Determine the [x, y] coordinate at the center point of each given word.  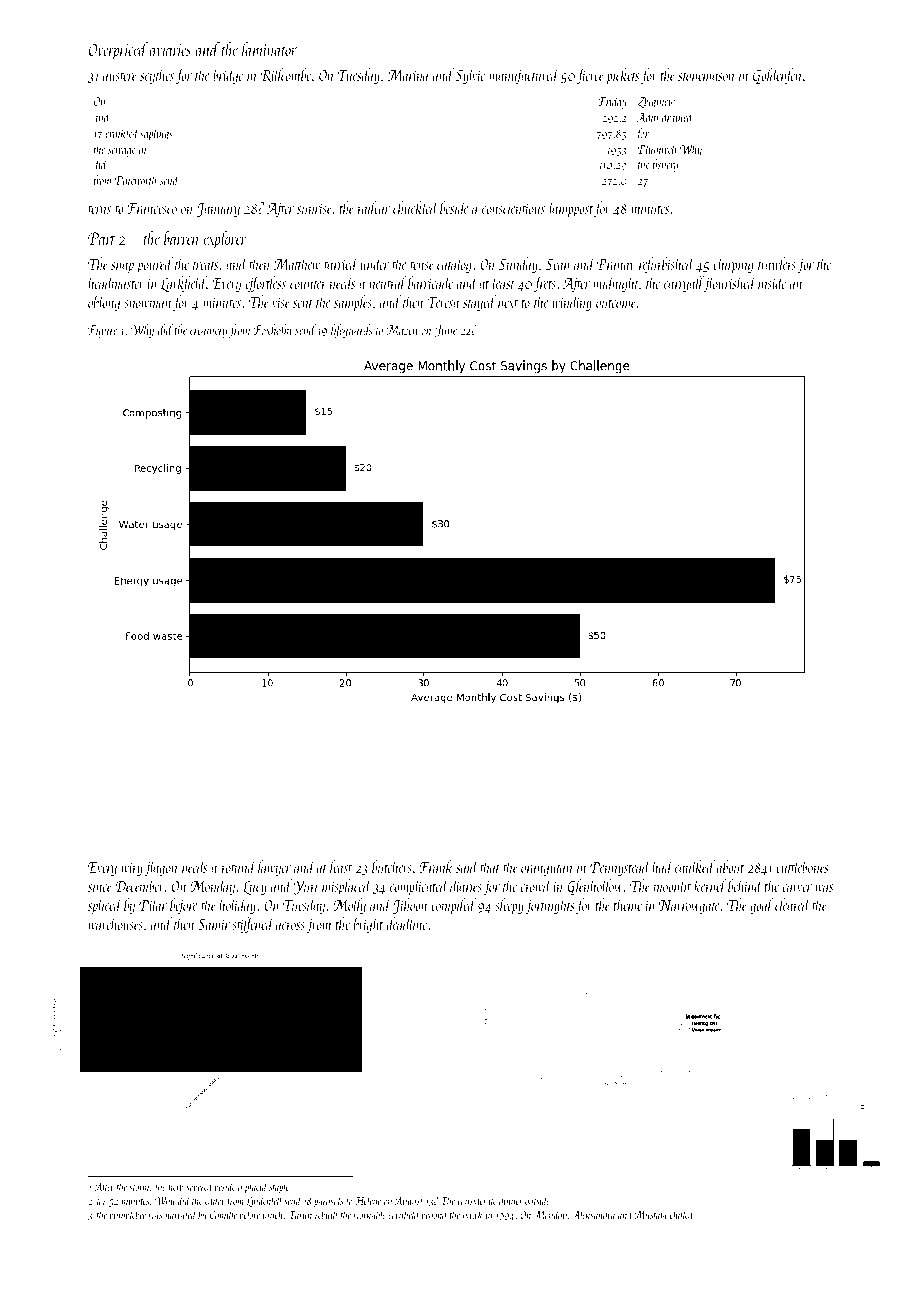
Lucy [255, 888]
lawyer [274, 868]
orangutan [547, 870]
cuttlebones [802, 866]
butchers [392, 866]
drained [678, 117]
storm [139, 1188]
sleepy [509, 906]
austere [120, 76]
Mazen [402, 330]
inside [772, 282]
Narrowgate [689, 907]
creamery [208, 333]
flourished [730, 284]
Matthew [297, 263]
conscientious [513, 208]
